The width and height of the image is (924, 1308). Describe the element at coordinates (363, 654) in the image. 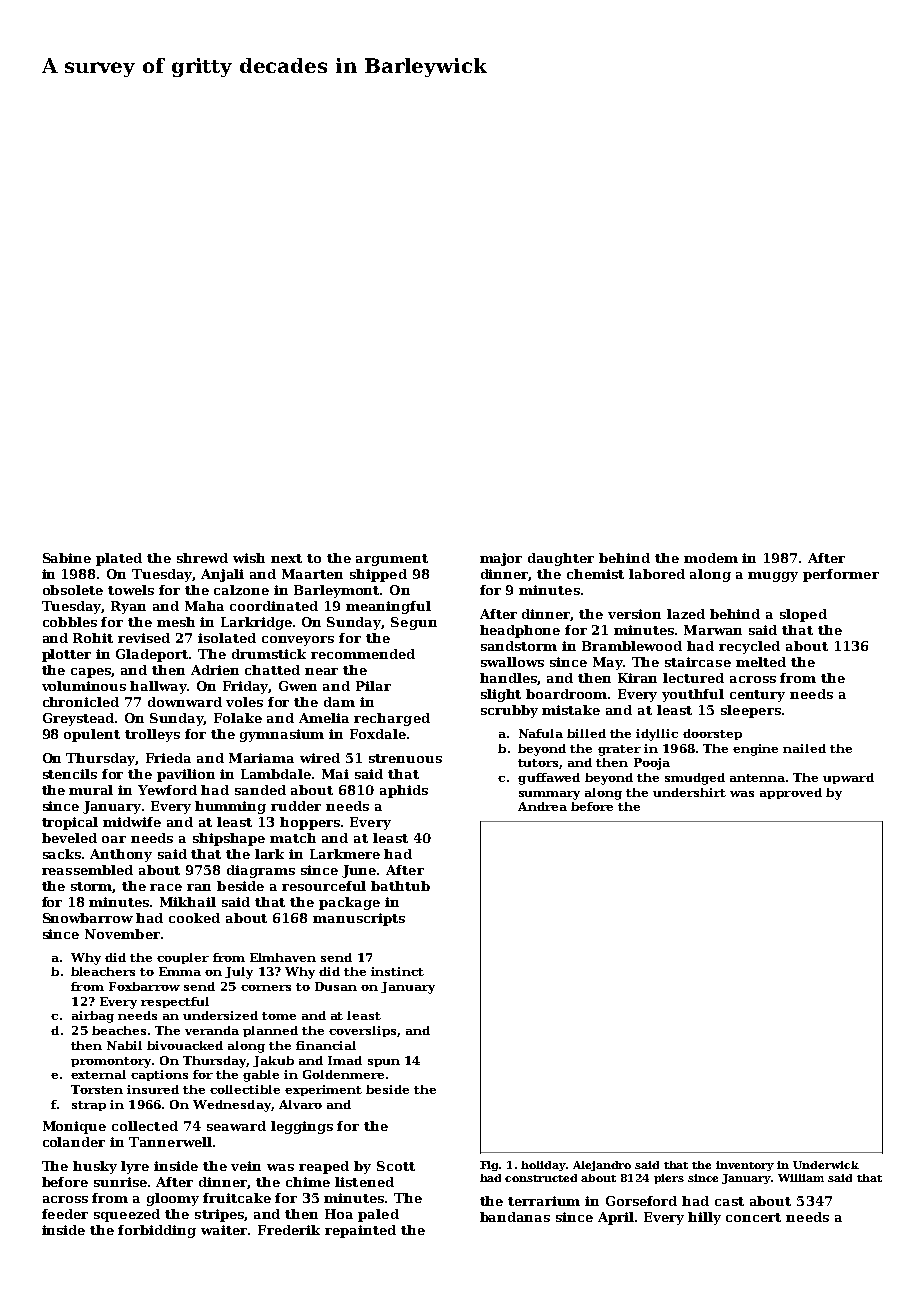

I see `recommended` at that location.
